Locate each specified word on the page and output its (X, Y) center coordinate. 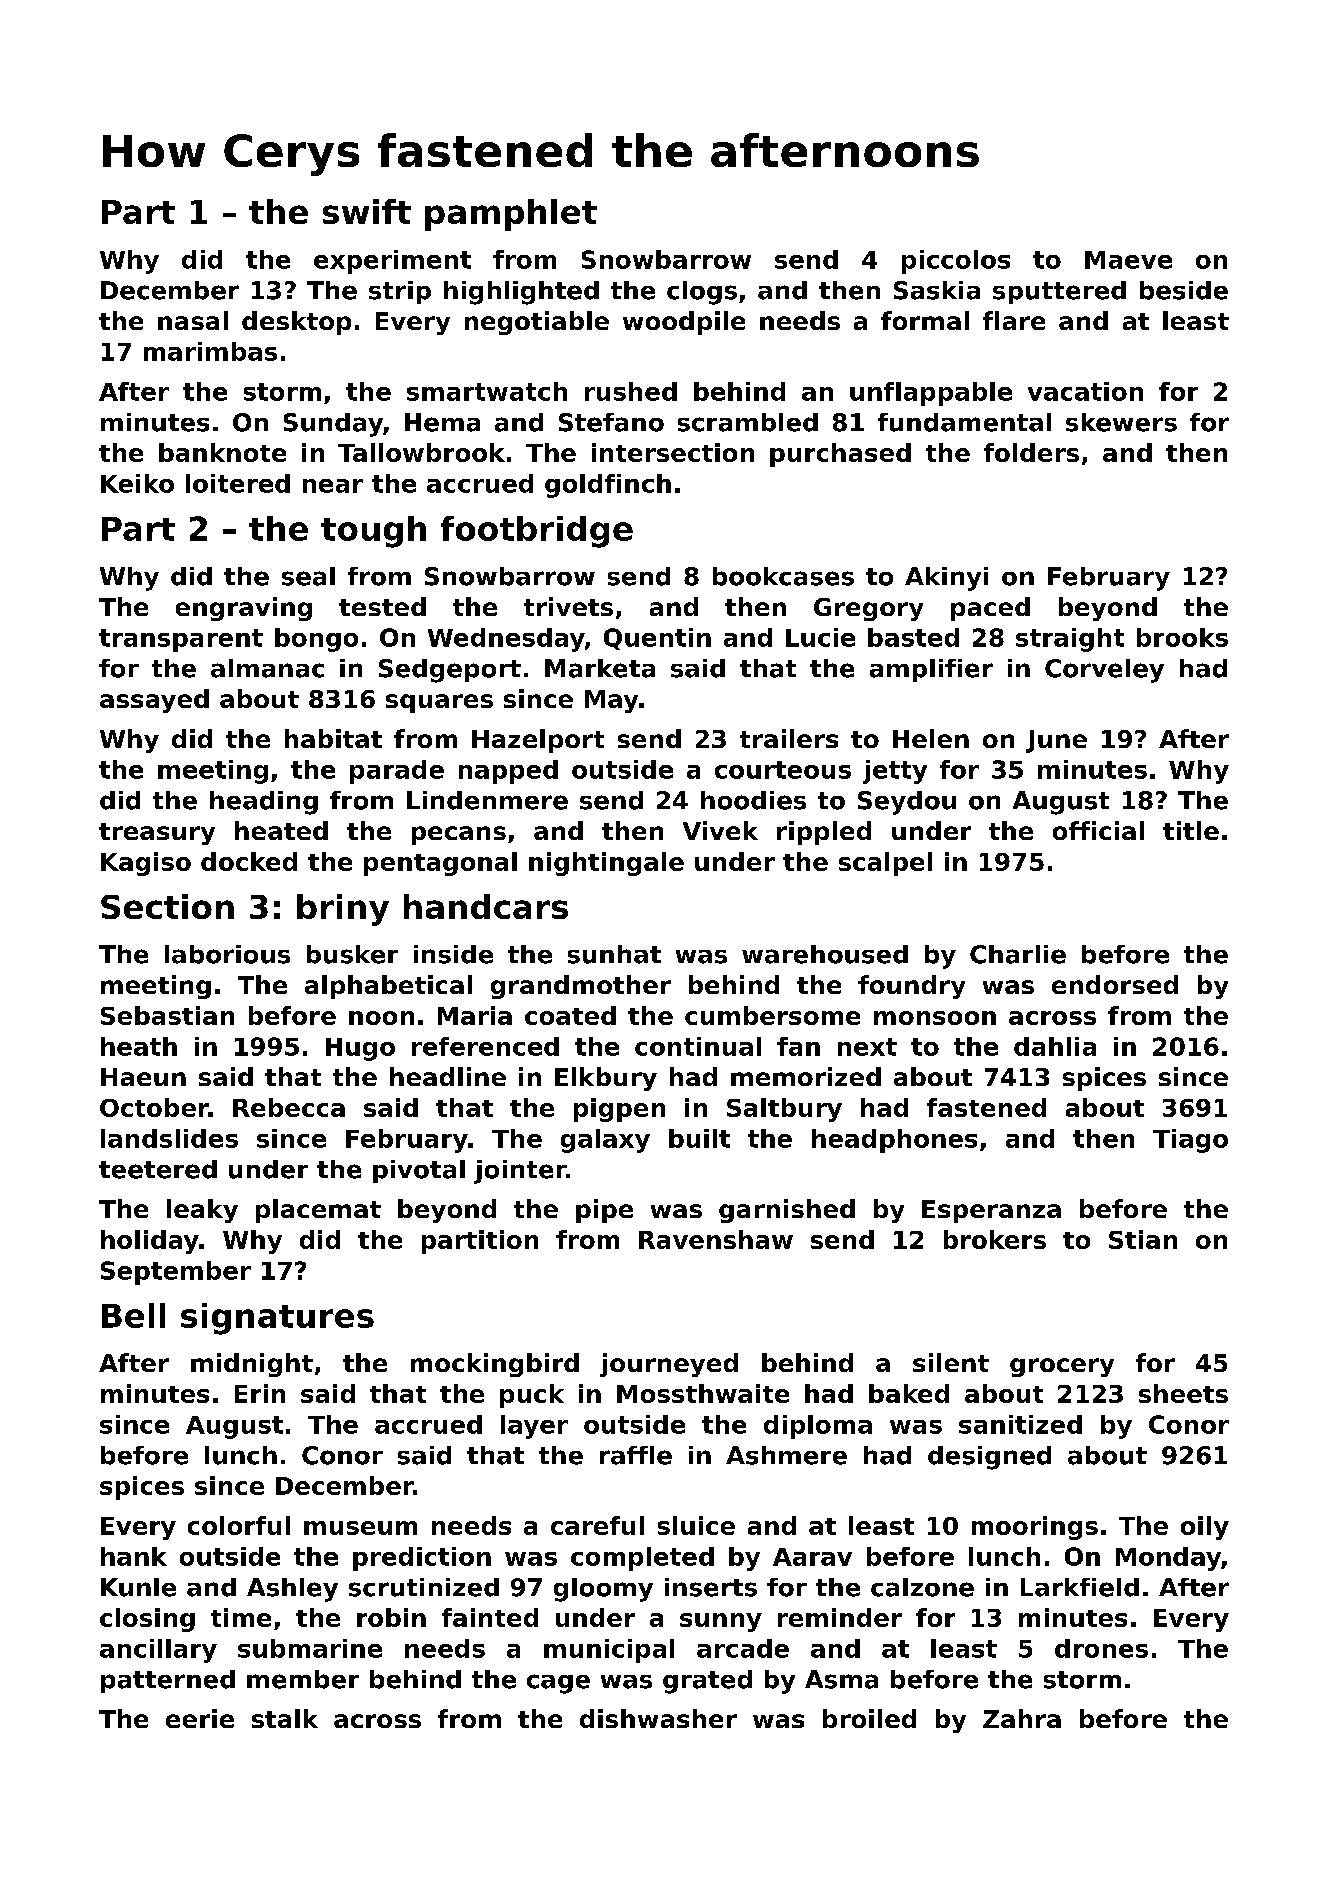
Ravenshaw (716, 1239)
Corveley (1104, 671)
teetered (158, 1169)
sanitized (1020, 1424)
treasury (157, 834)
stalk (285, 1718)
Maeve (1128, 260)
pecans (459, 835)
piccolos (956, 262)
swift (367, 211)
